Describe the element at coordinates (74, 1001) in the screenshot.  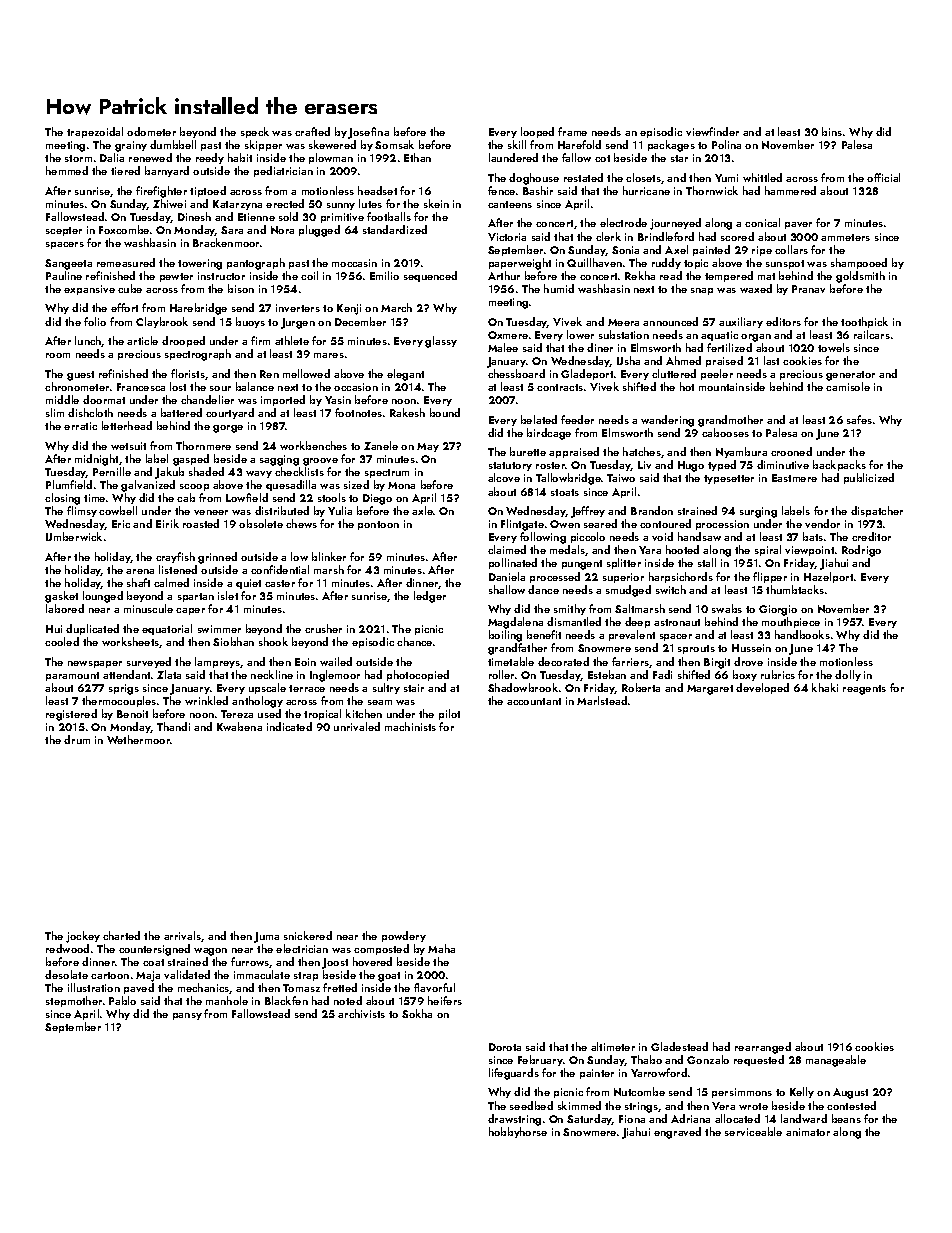
I see `stepmother` at that location.
